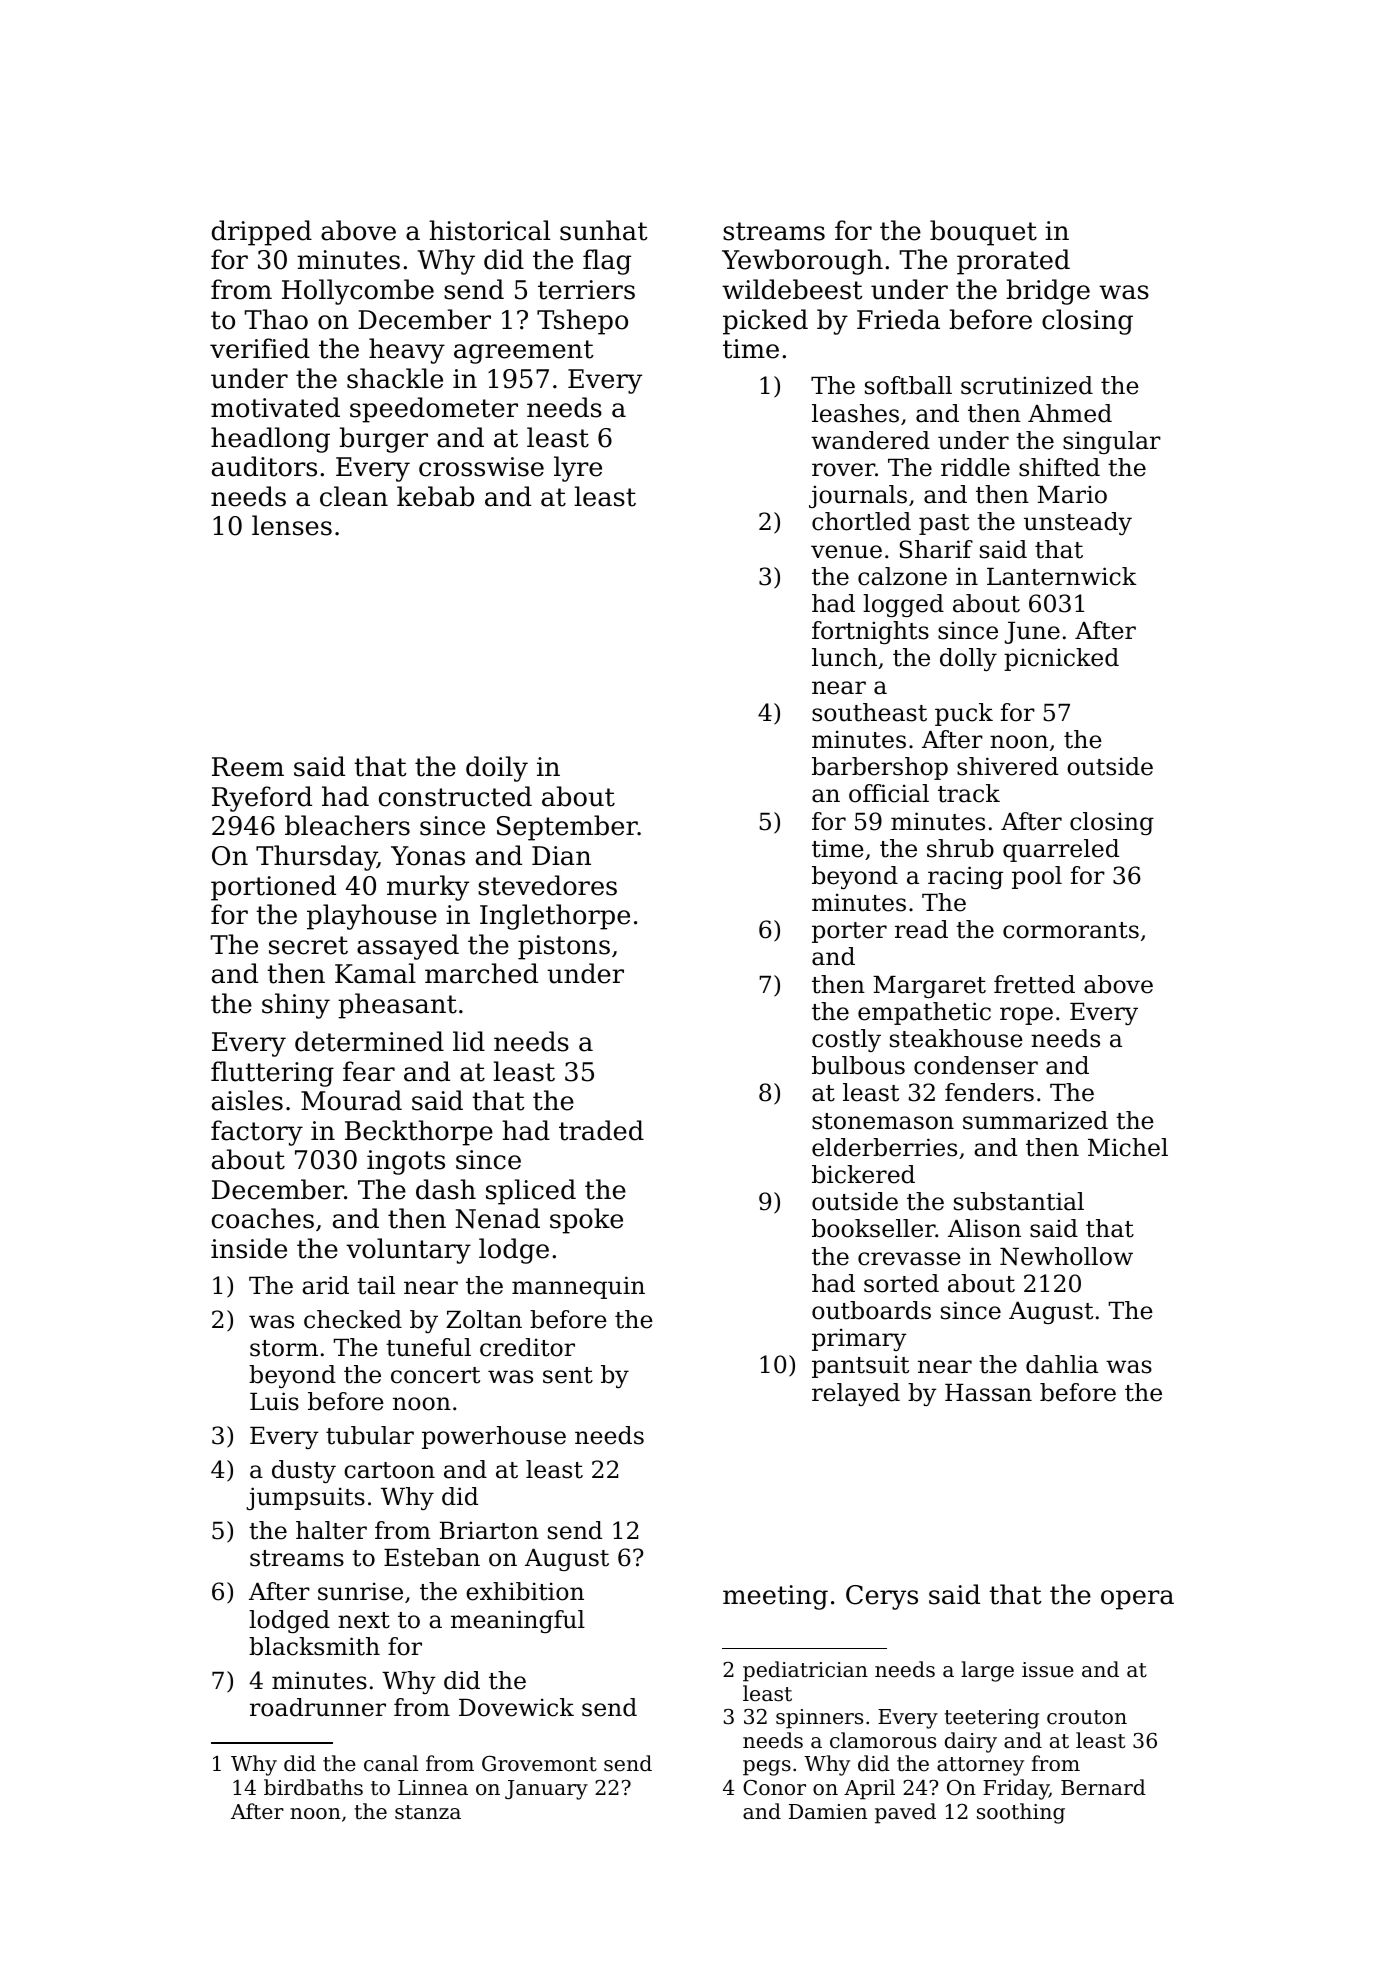  What do you see at coordinates (1026, 1016) in the page?
I see `rope` at bounding box center [1026, 1016].
